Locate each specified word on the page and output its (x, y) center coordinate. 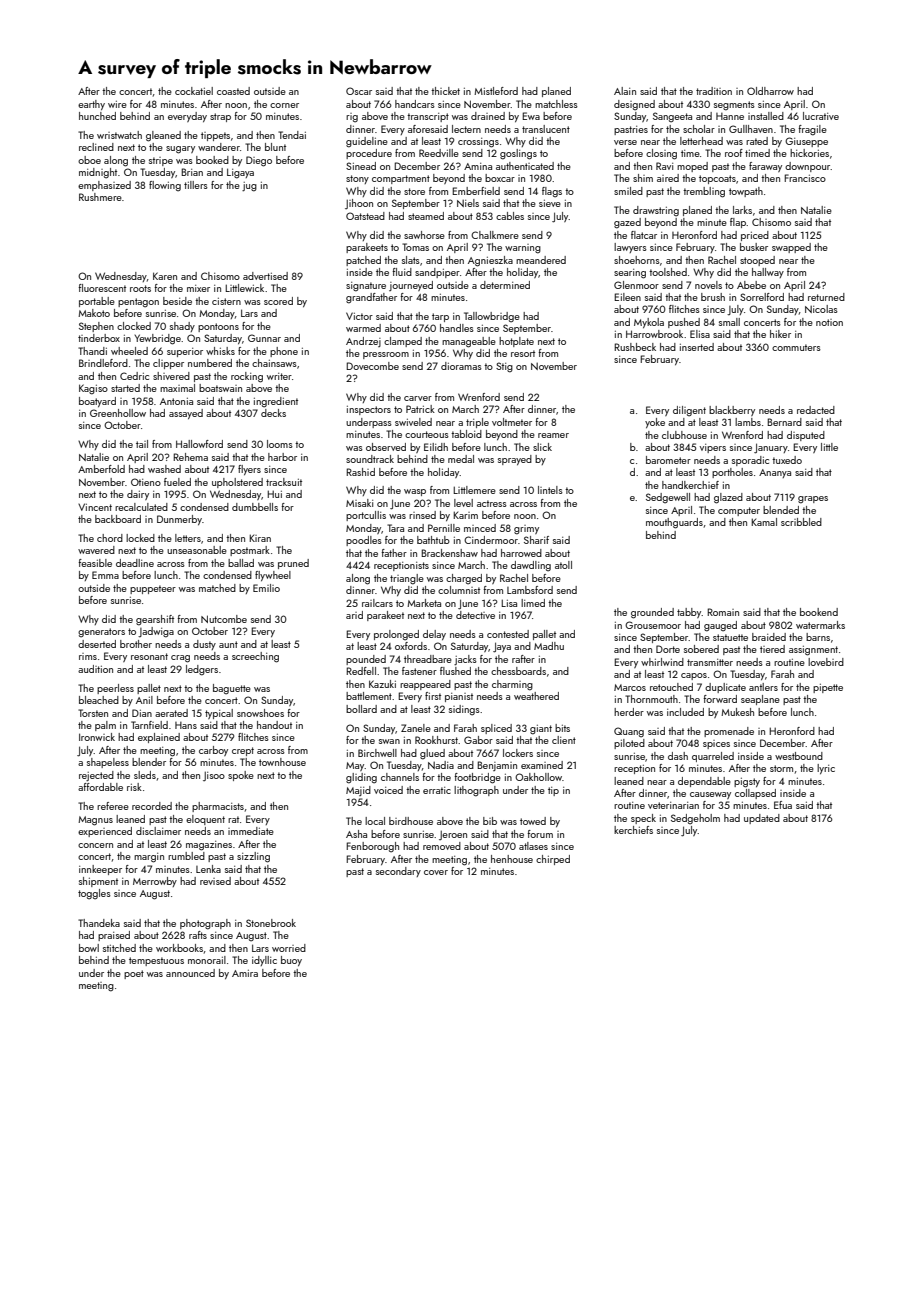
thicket (445, 91)
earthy (91, 105)
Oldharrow (770, 91)
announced (190, 973)
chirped (553, 860)
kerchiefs (633, 830)
